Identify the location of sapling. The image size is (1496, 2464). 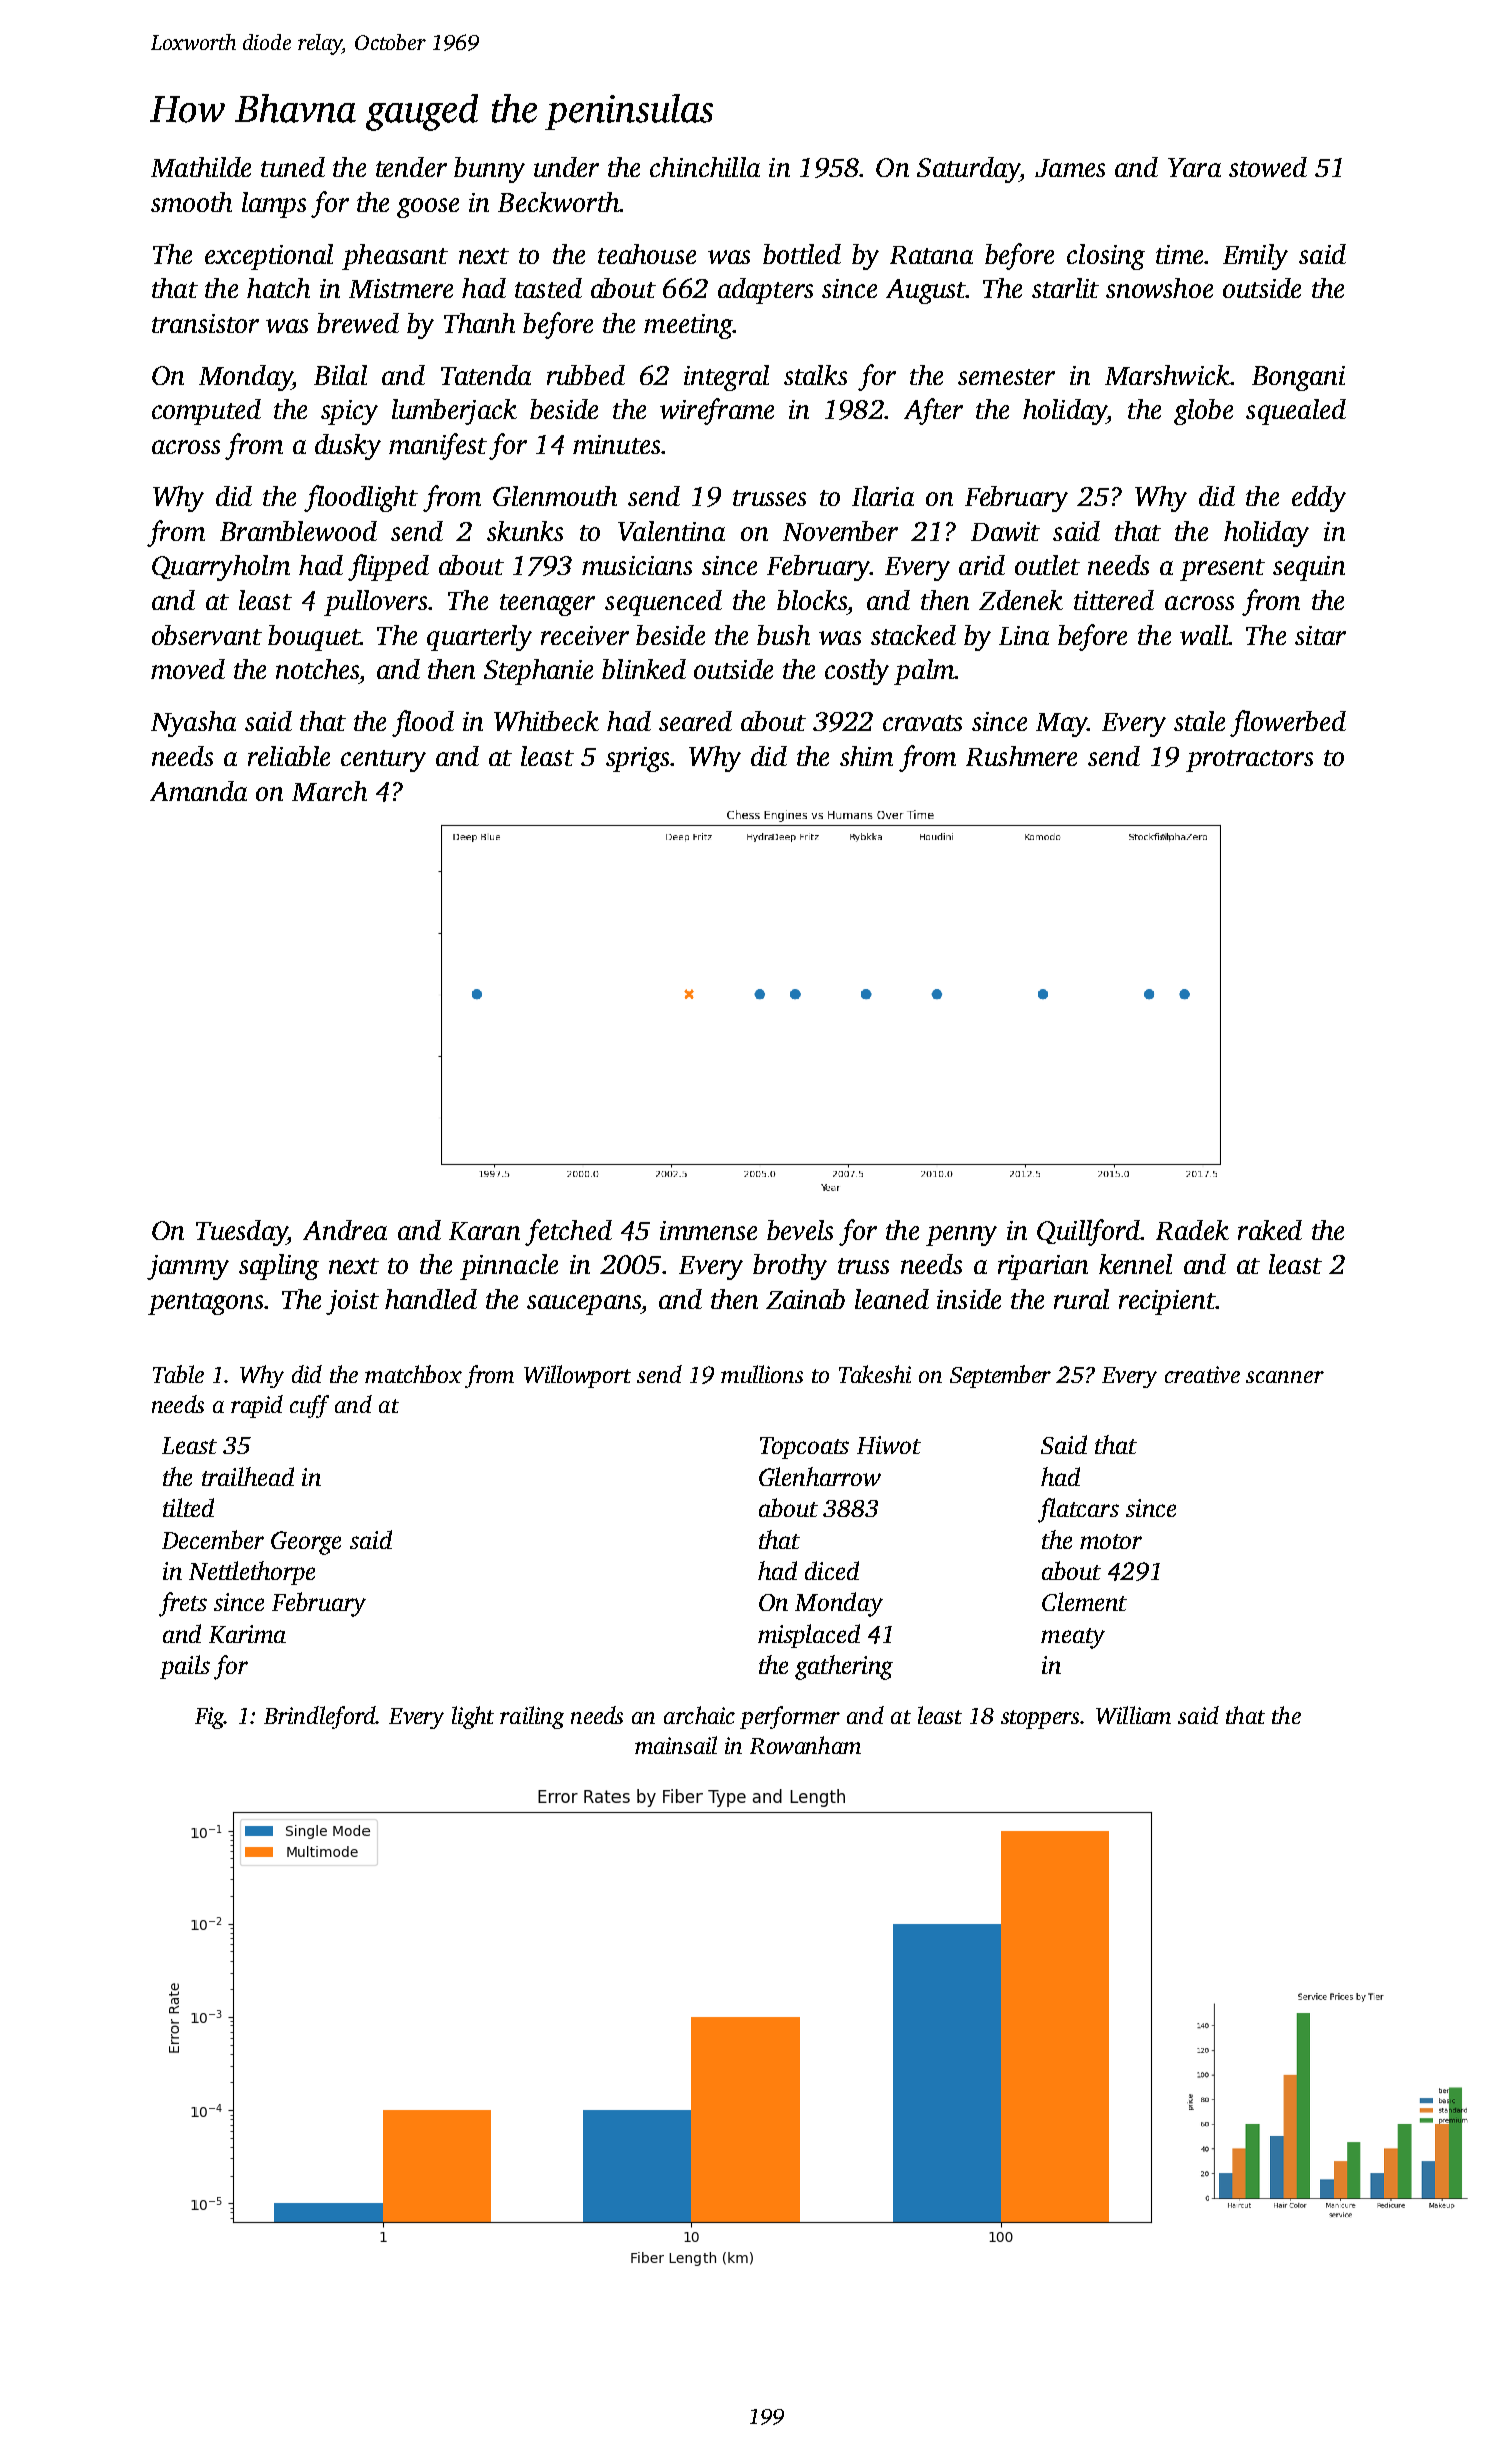
(279, 1267).
